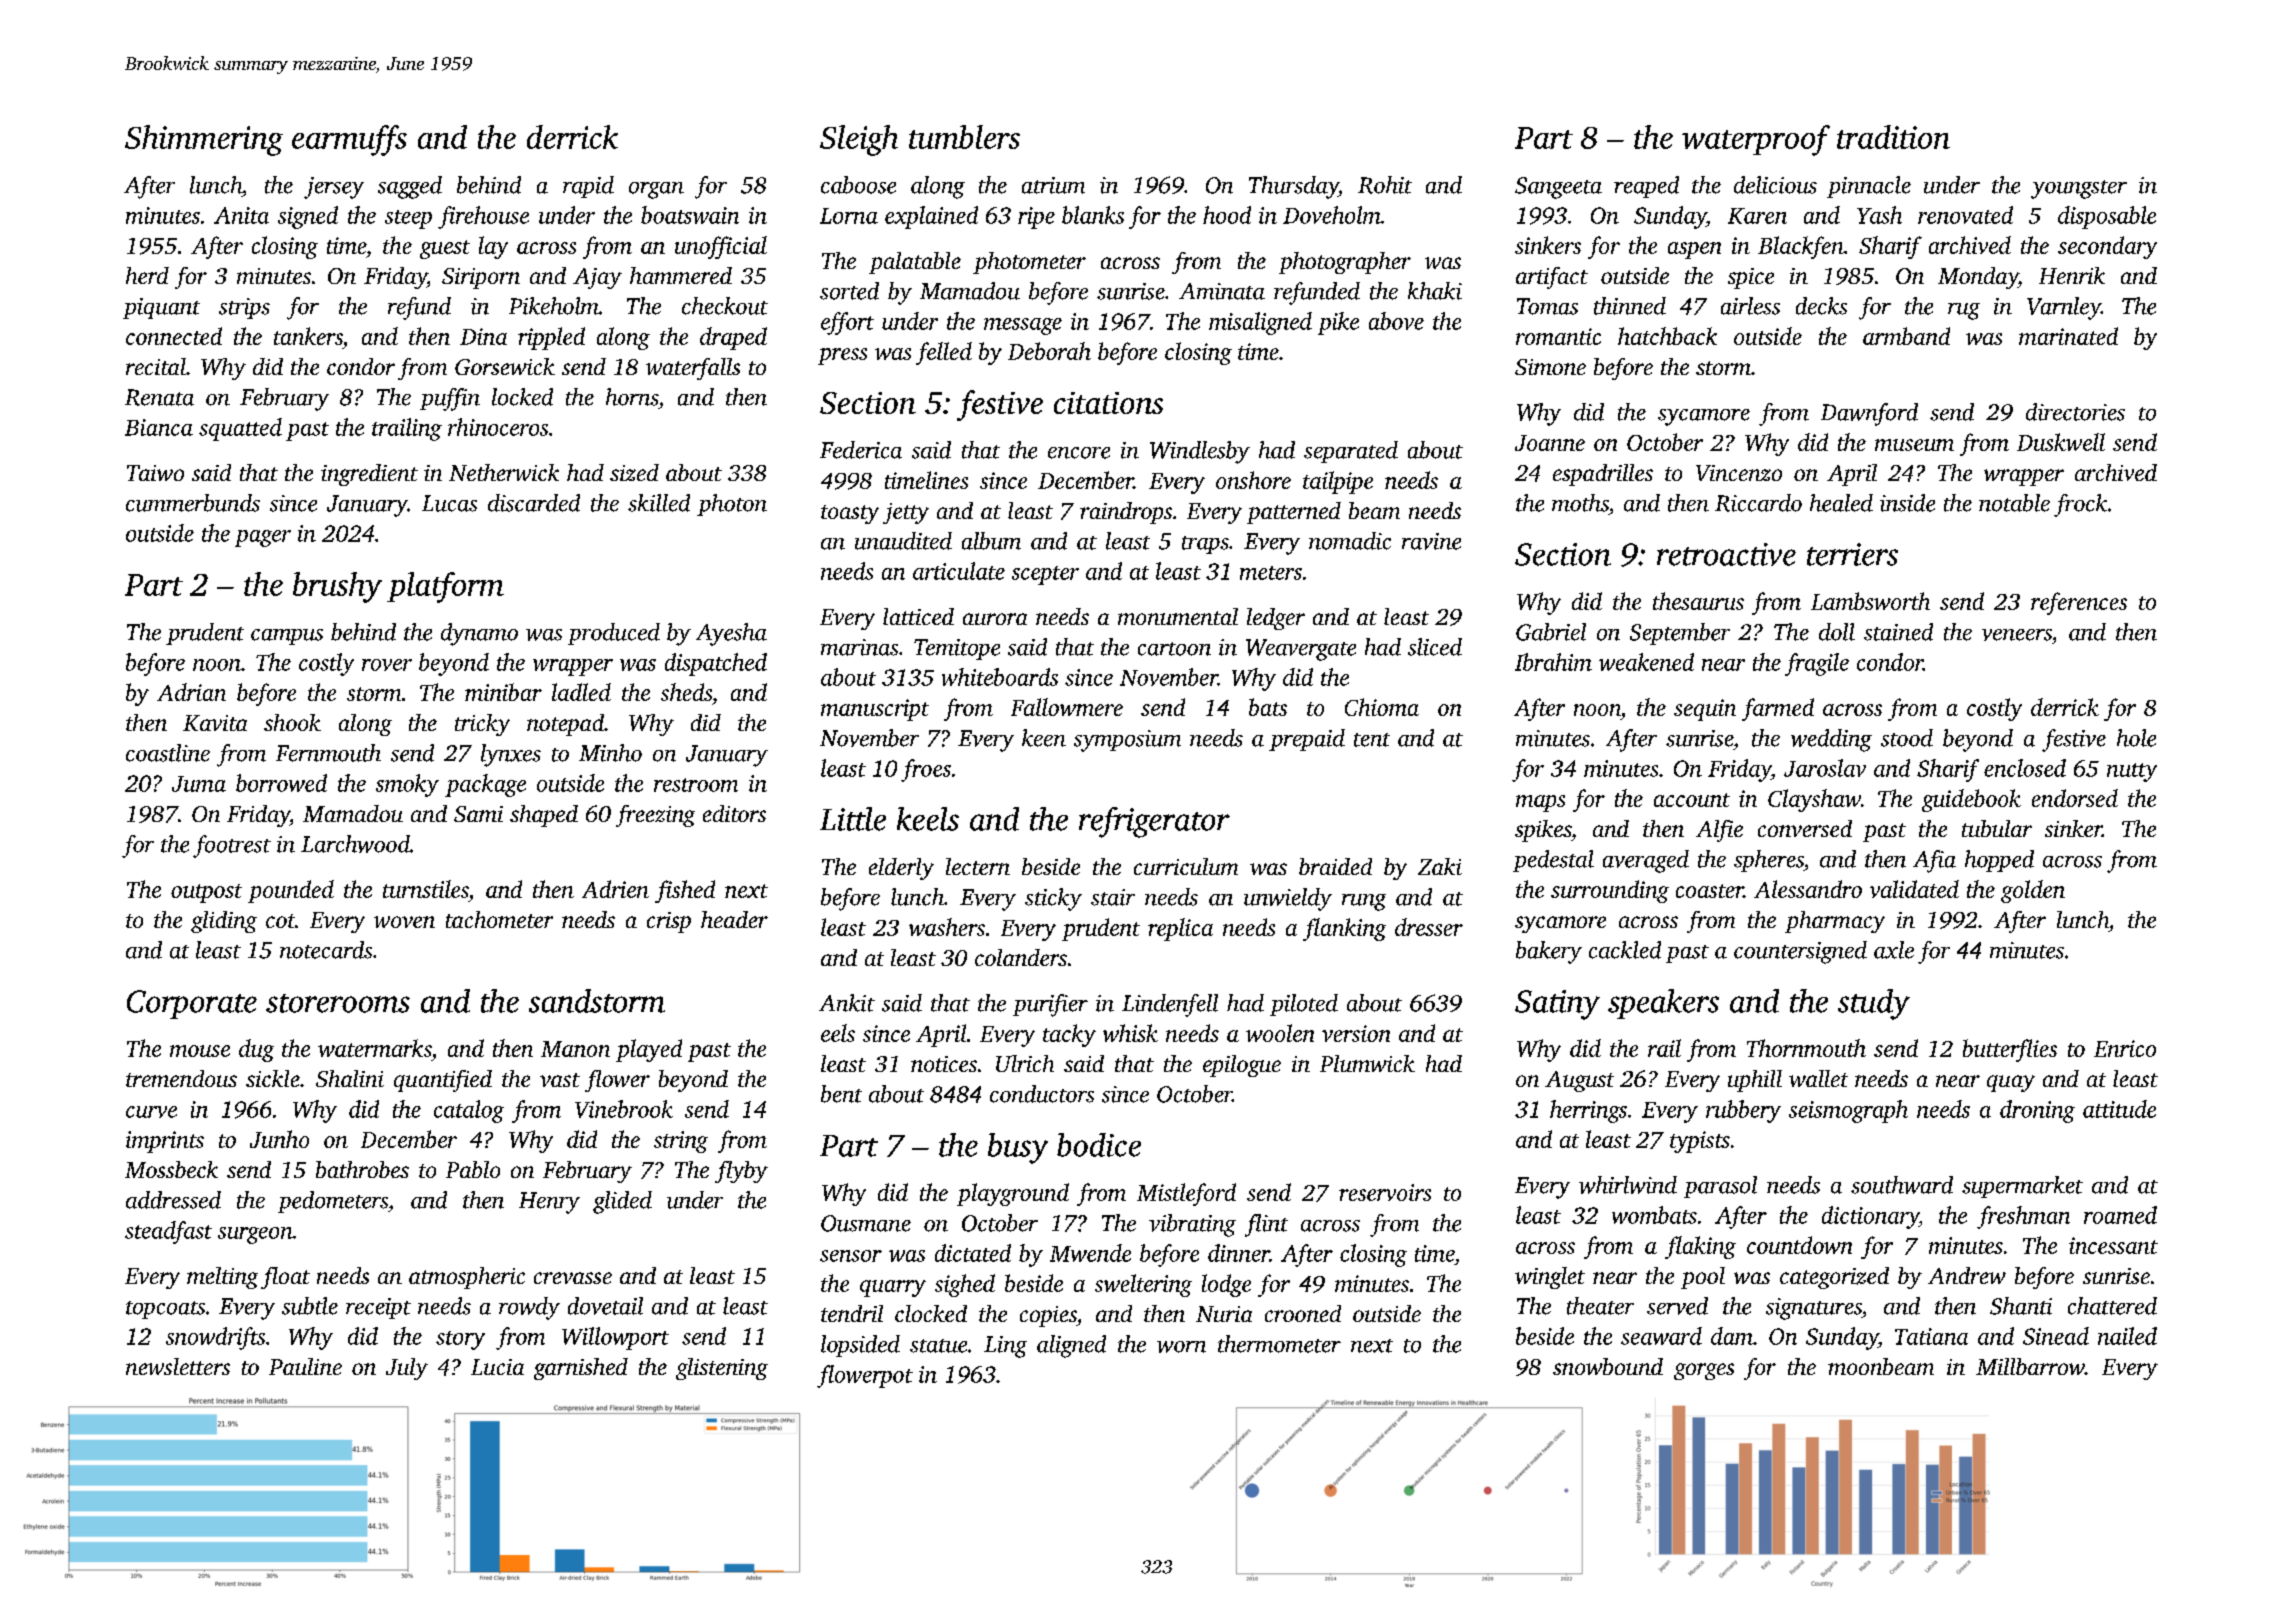 The height and width of the screenshot is (1614, 2282). What do you see at coordinates (1351, 452) in the screenshot?
I see `separated` at bounding box center [1351, 452].
